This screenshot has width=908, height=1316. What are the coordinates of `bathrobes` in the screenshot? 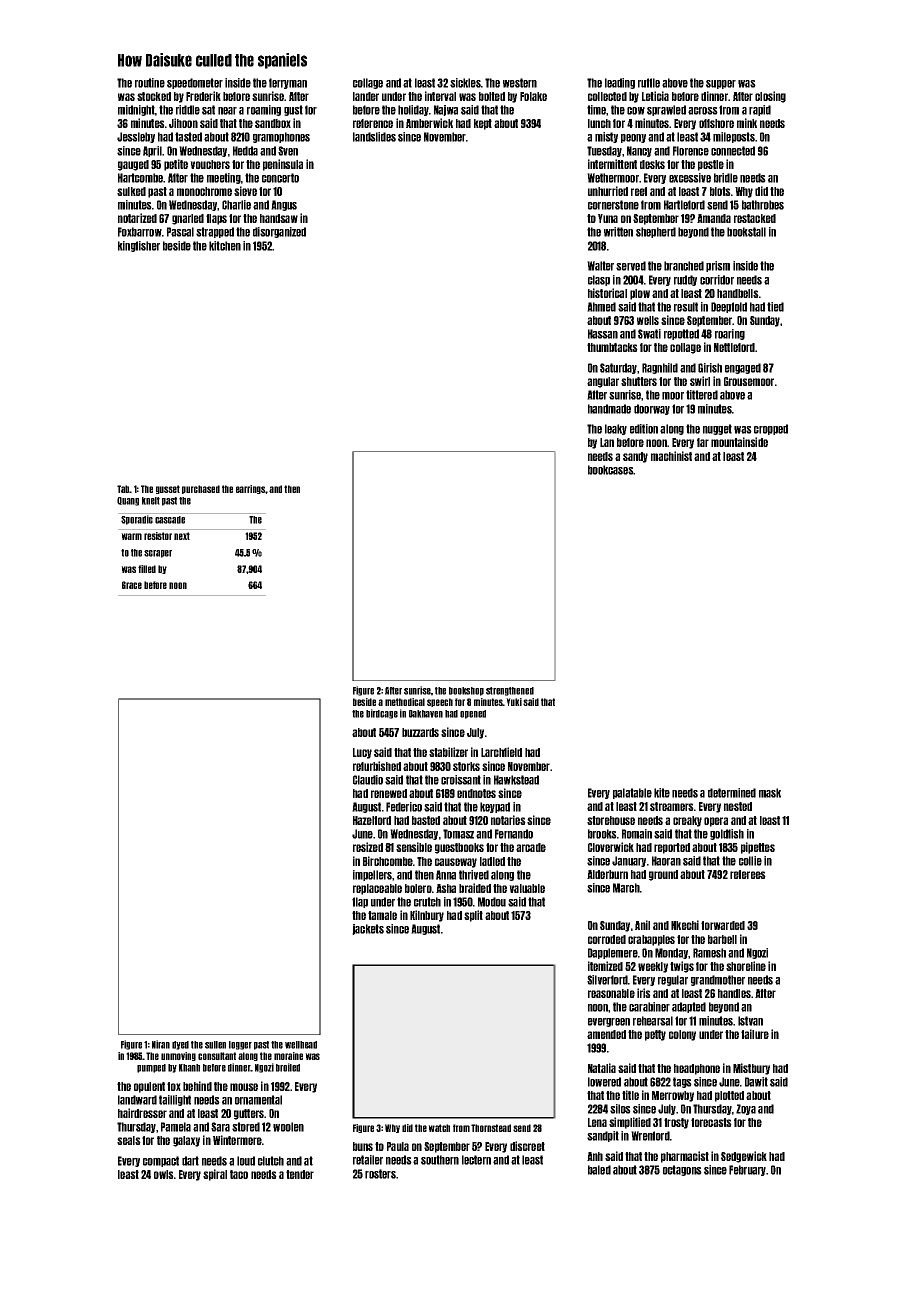 It's located at (763, 205).
